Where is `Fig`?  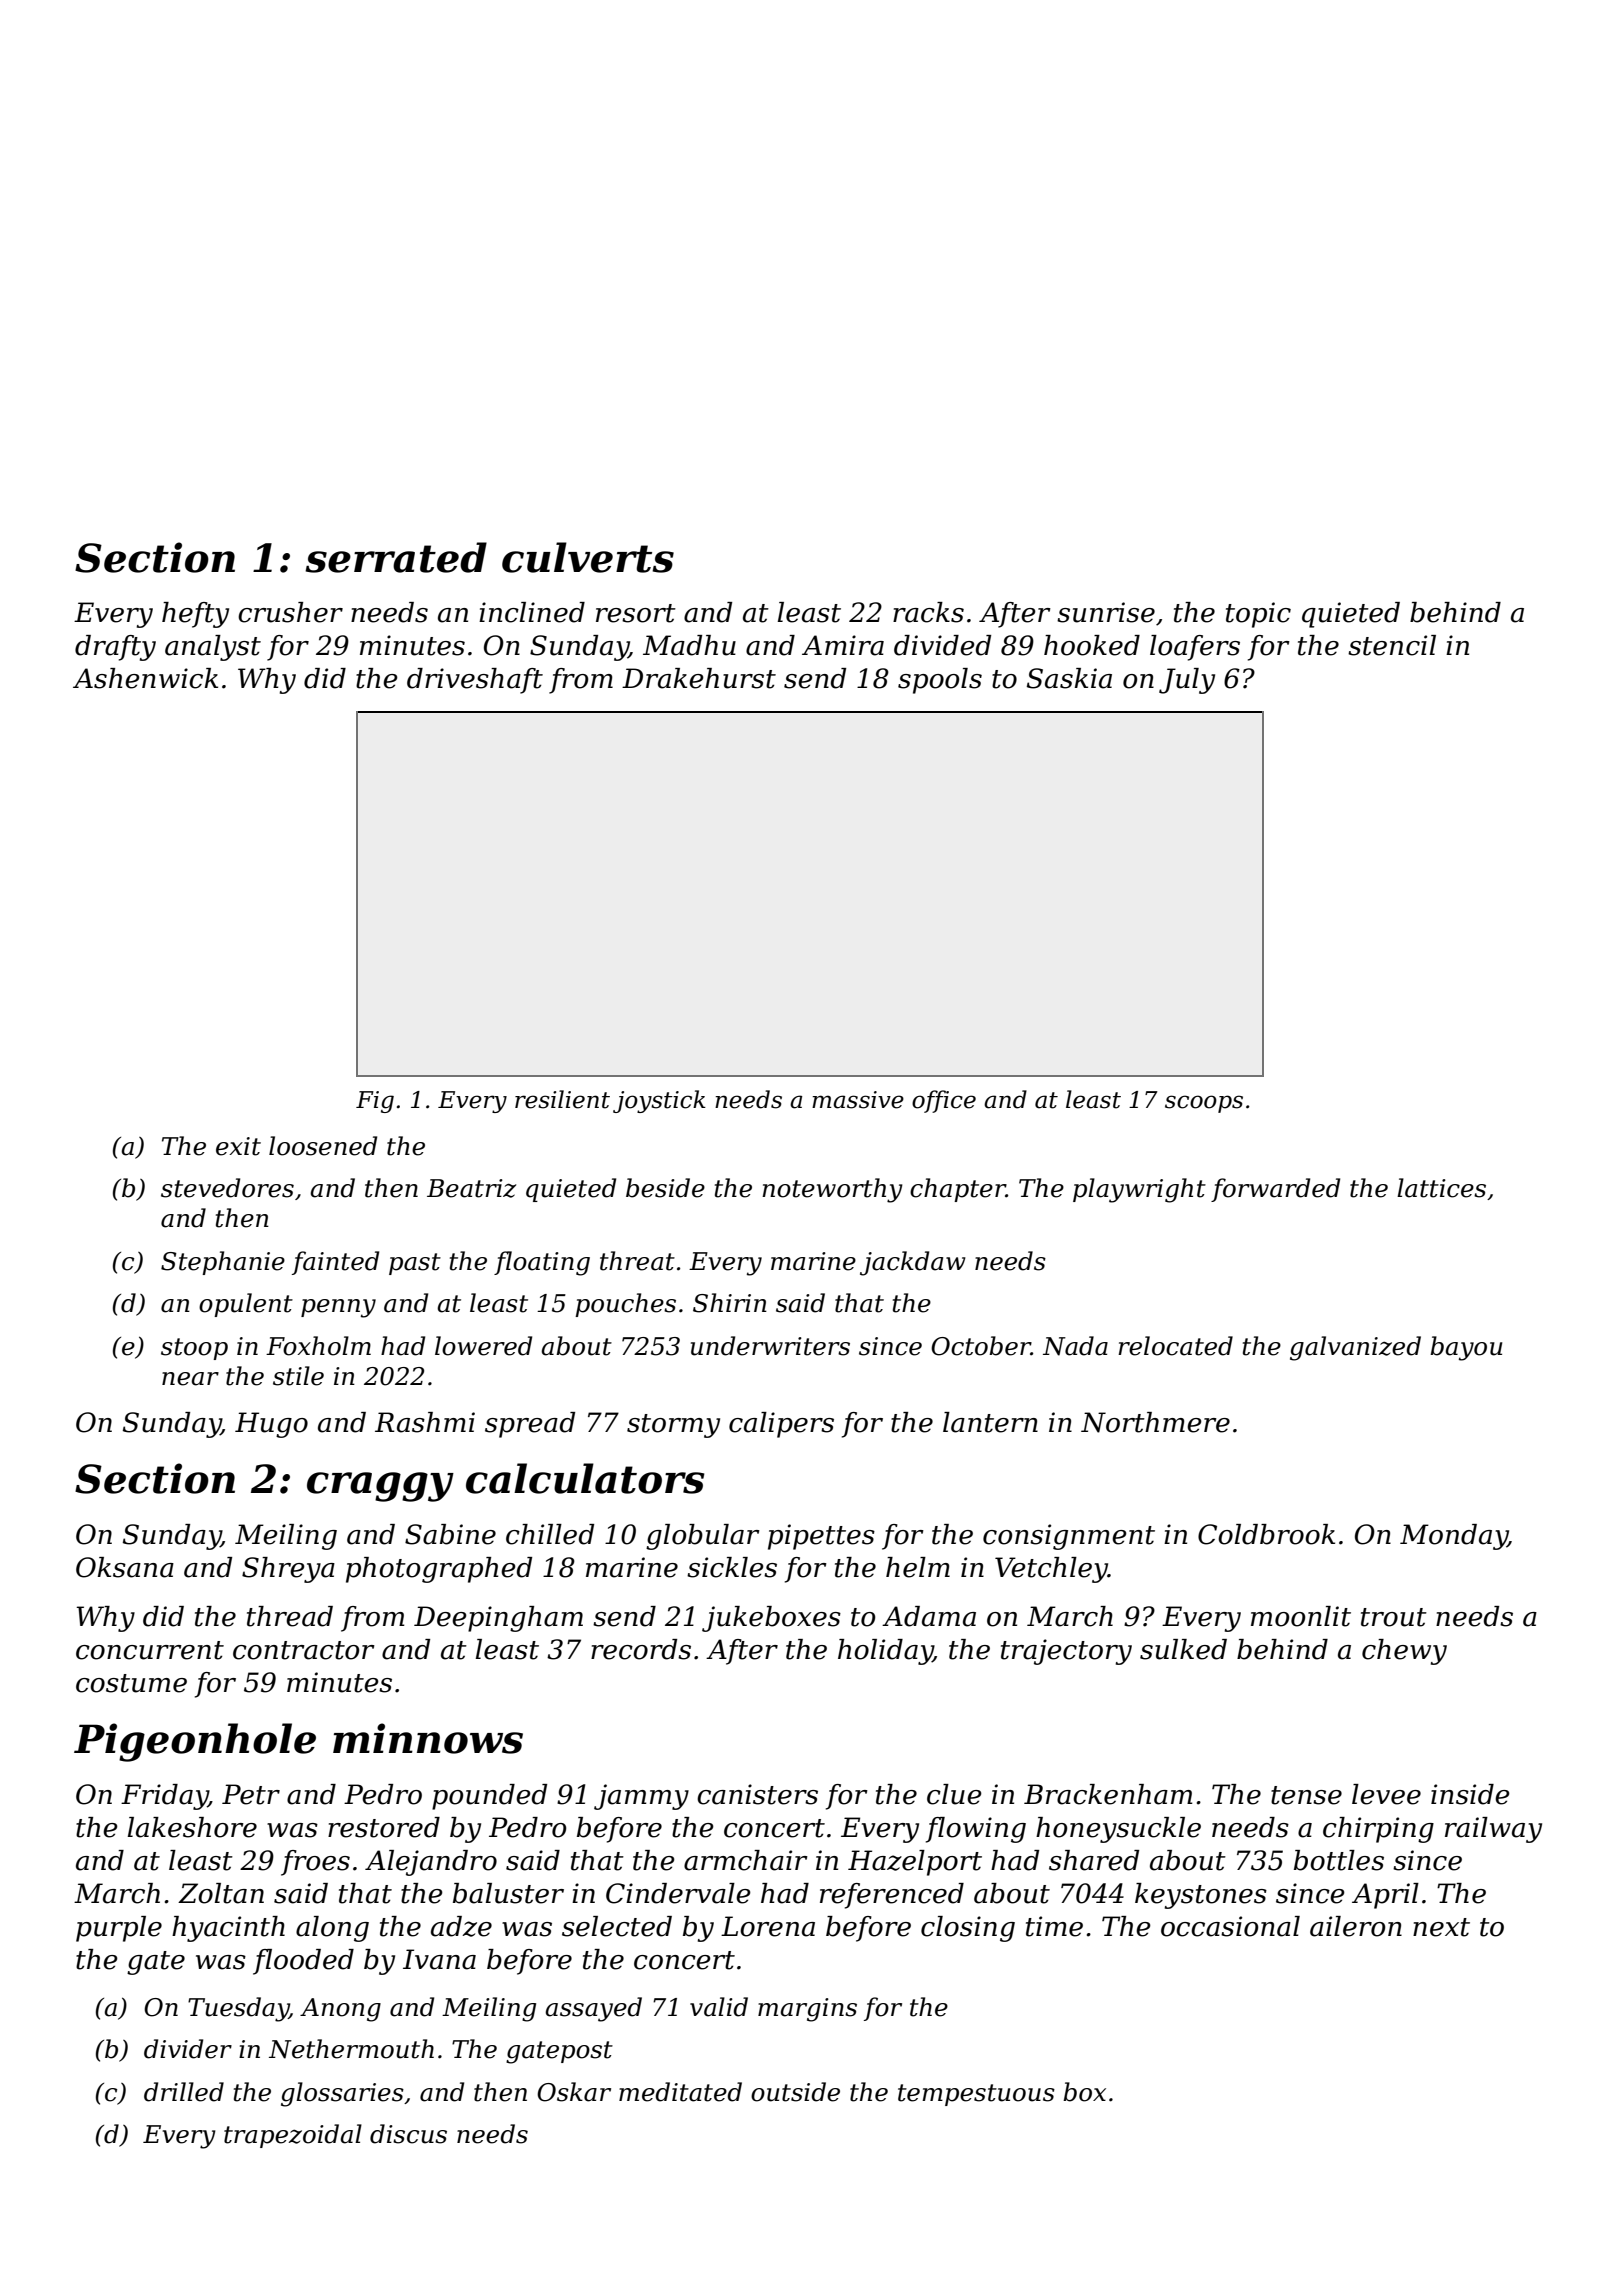
Fig is located at coordinates (375, 1102).
